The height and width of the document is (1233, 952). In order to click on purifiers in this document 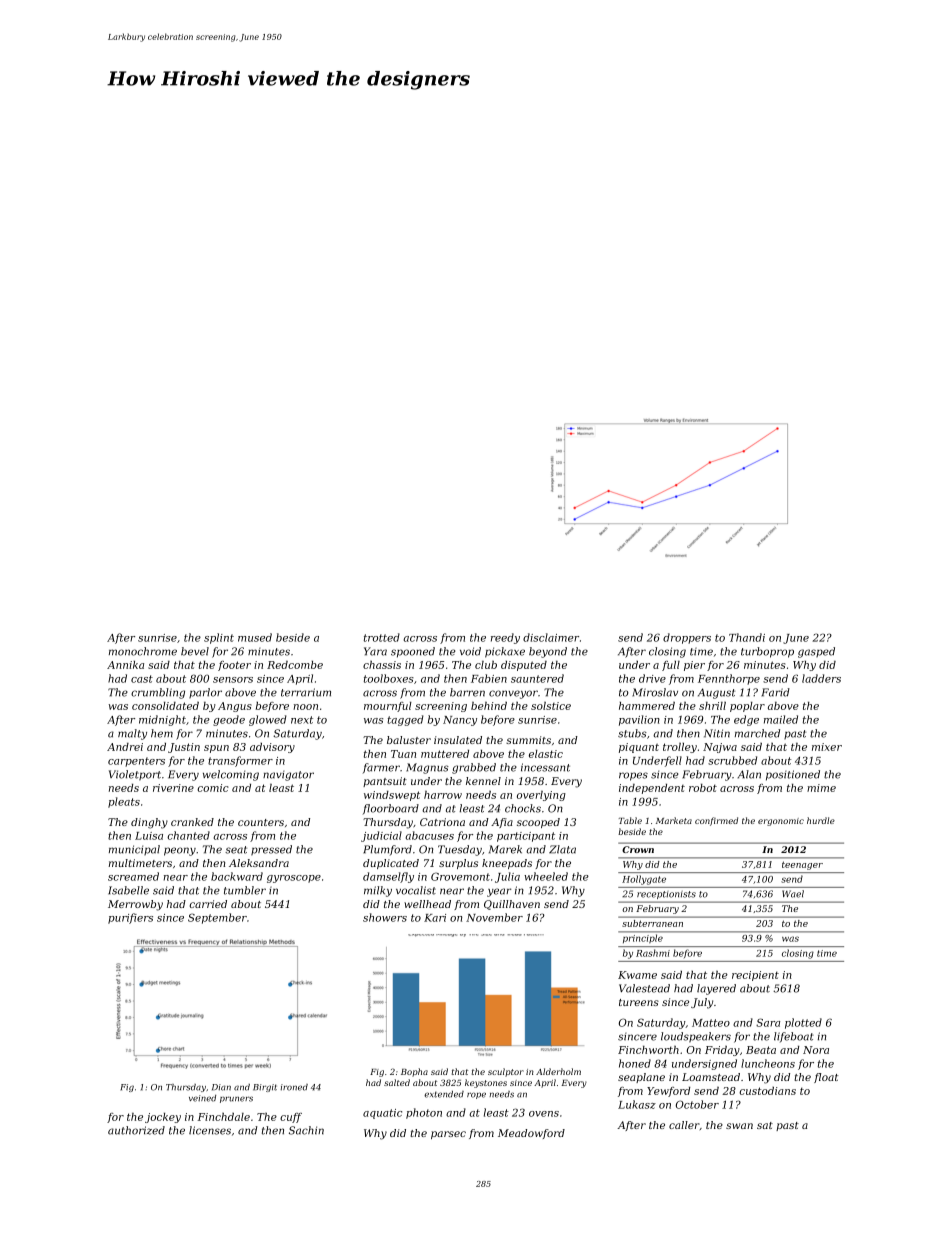, I will do `click(130, 918)`.
